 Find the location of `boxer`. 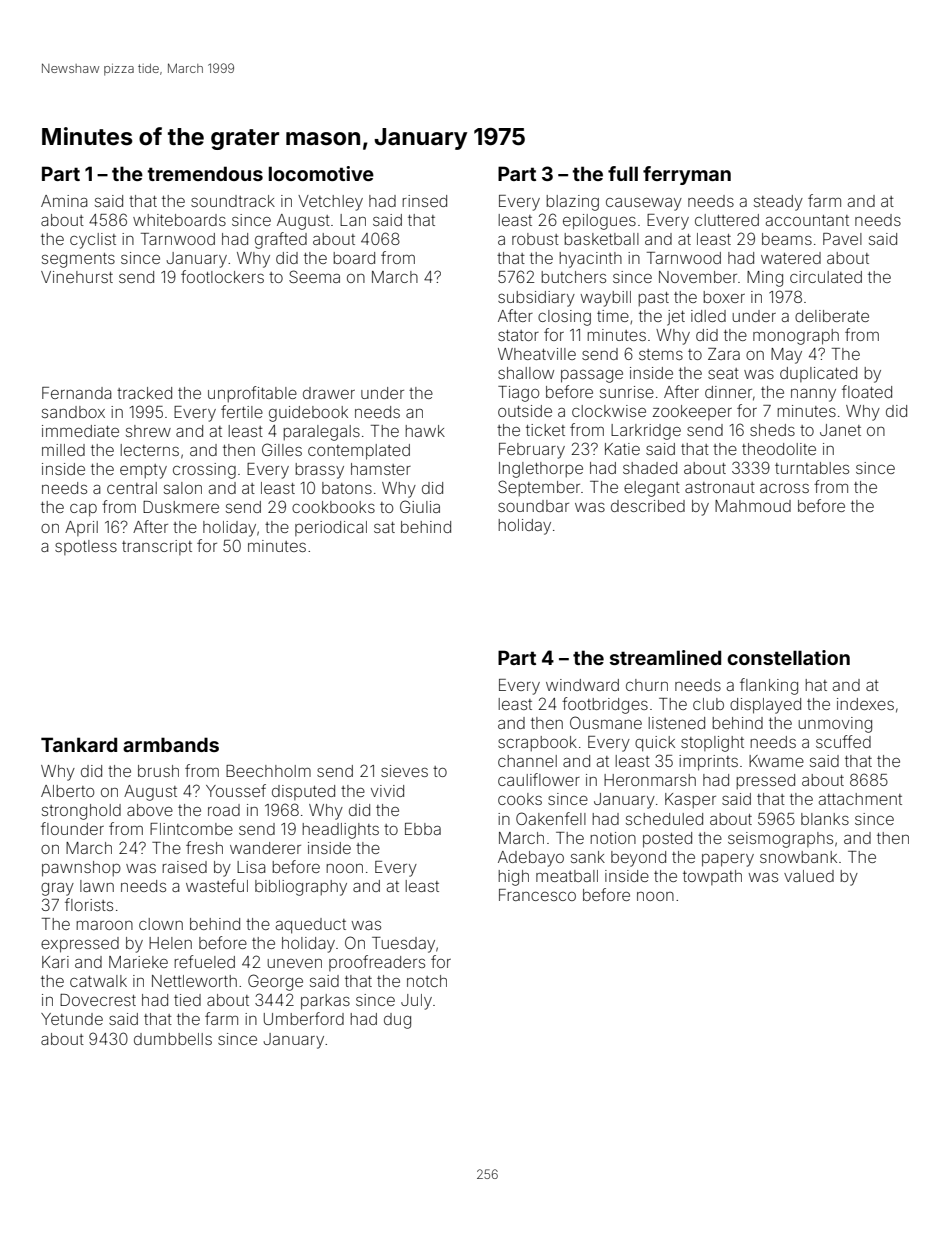

boxer is located at coordinates (724, 297).
